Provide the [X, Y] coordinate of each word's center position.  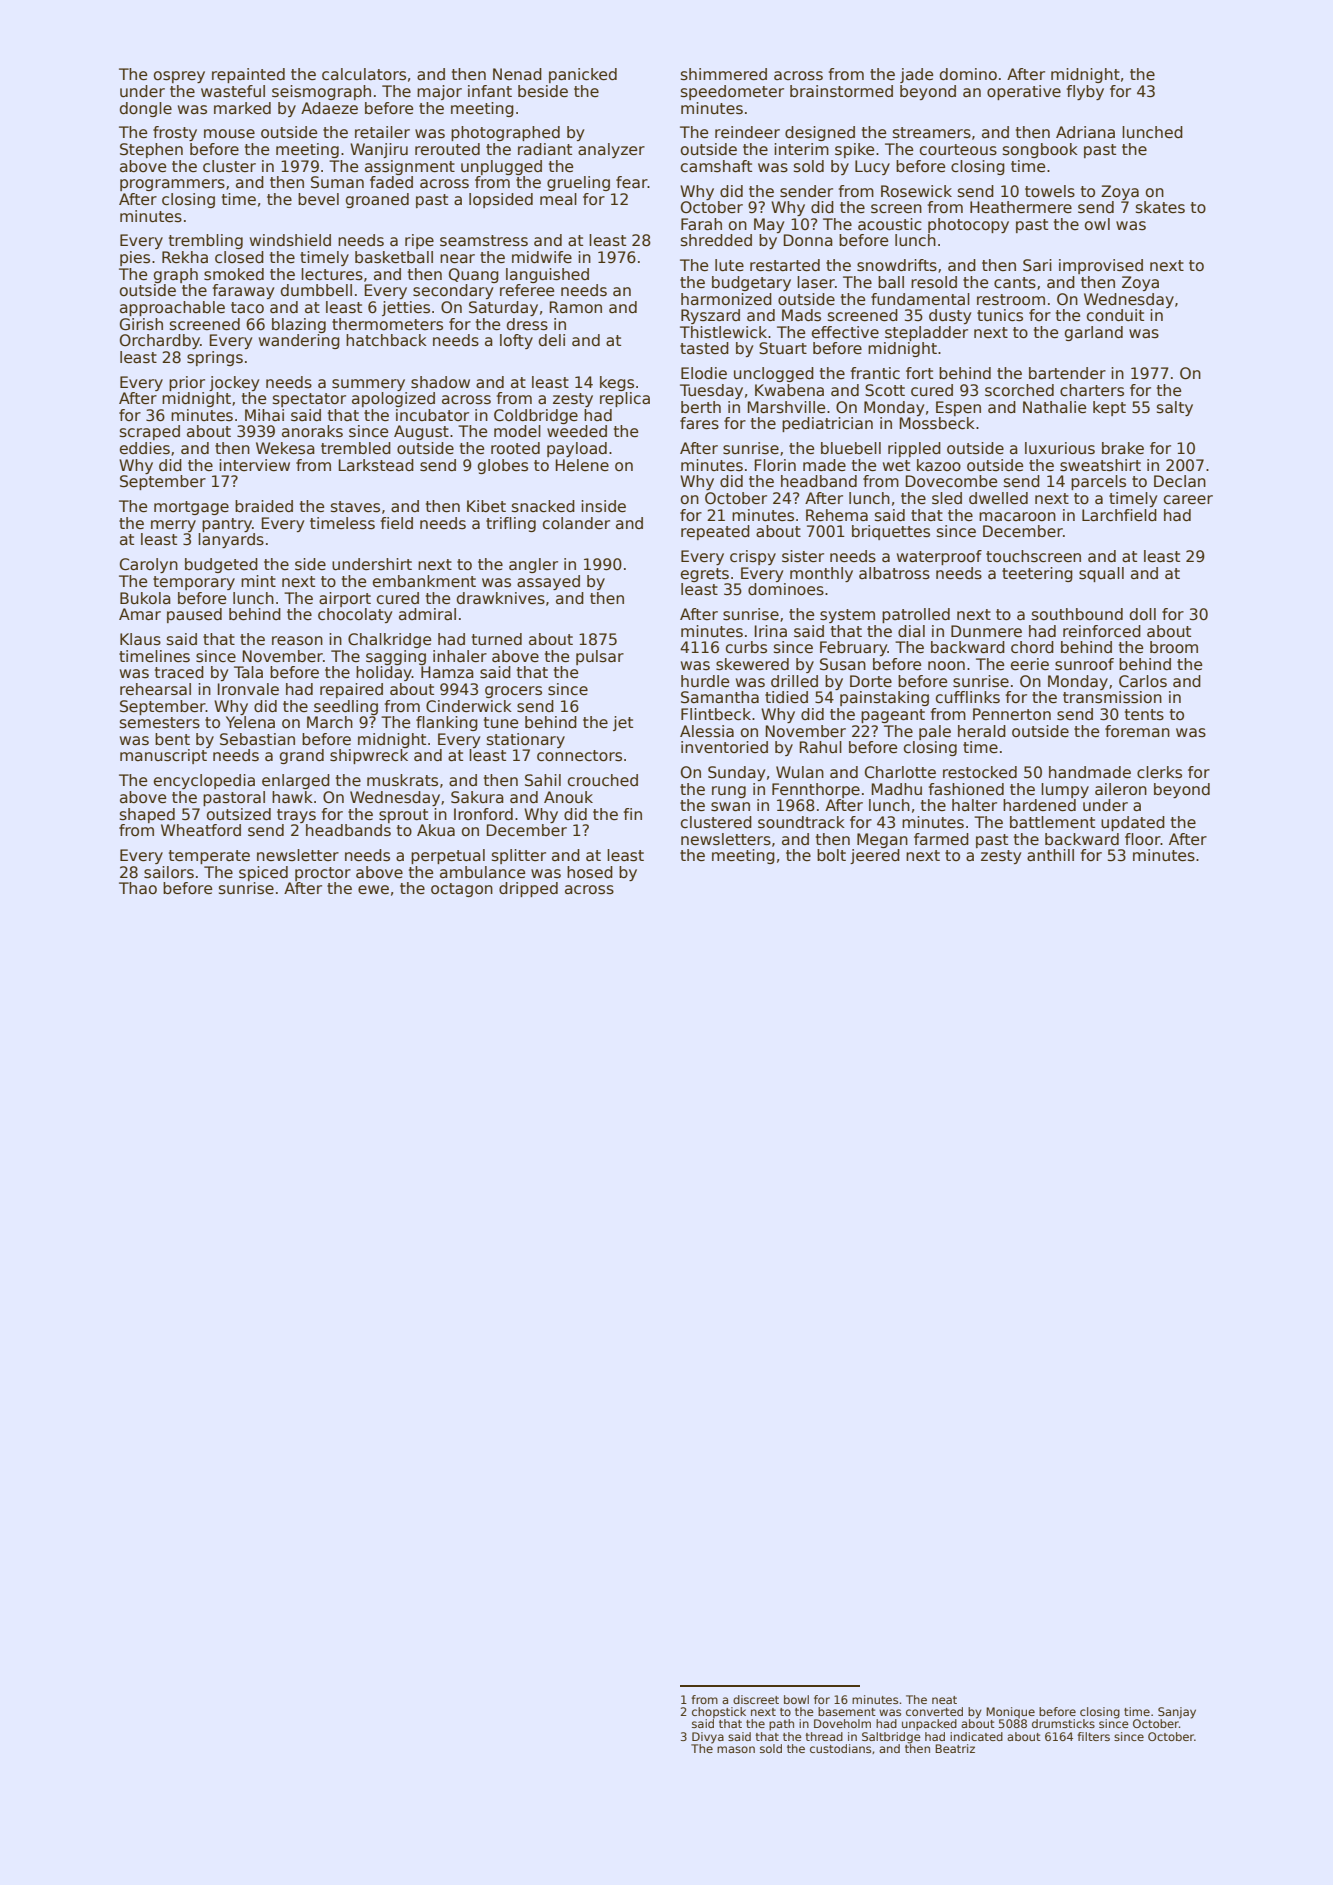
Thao [138, 888]
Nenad [517, 74]
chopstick [719, 1713]
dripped [528, 889]
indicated [976, 1736]
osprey [179, 77]
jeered [875, 856]
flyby [1085, 92]
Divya [708, 1737]
